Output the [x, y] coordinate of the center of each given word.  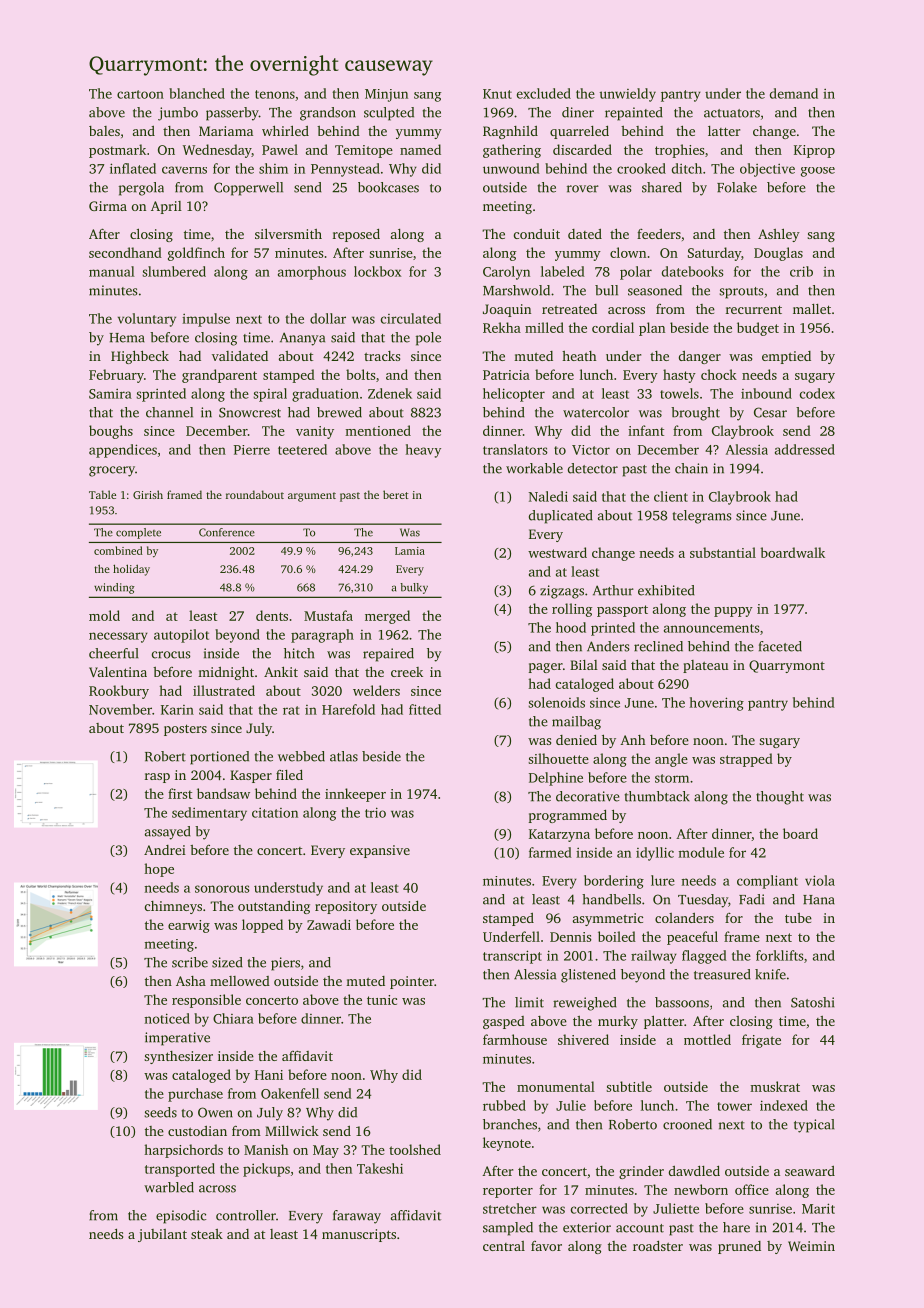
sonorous [222, 889]
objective [767, 170]
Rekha [502, 327]
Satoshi [812, 1002]
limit [529, 1002]
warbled [169, 1187]
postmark [117, 151]
